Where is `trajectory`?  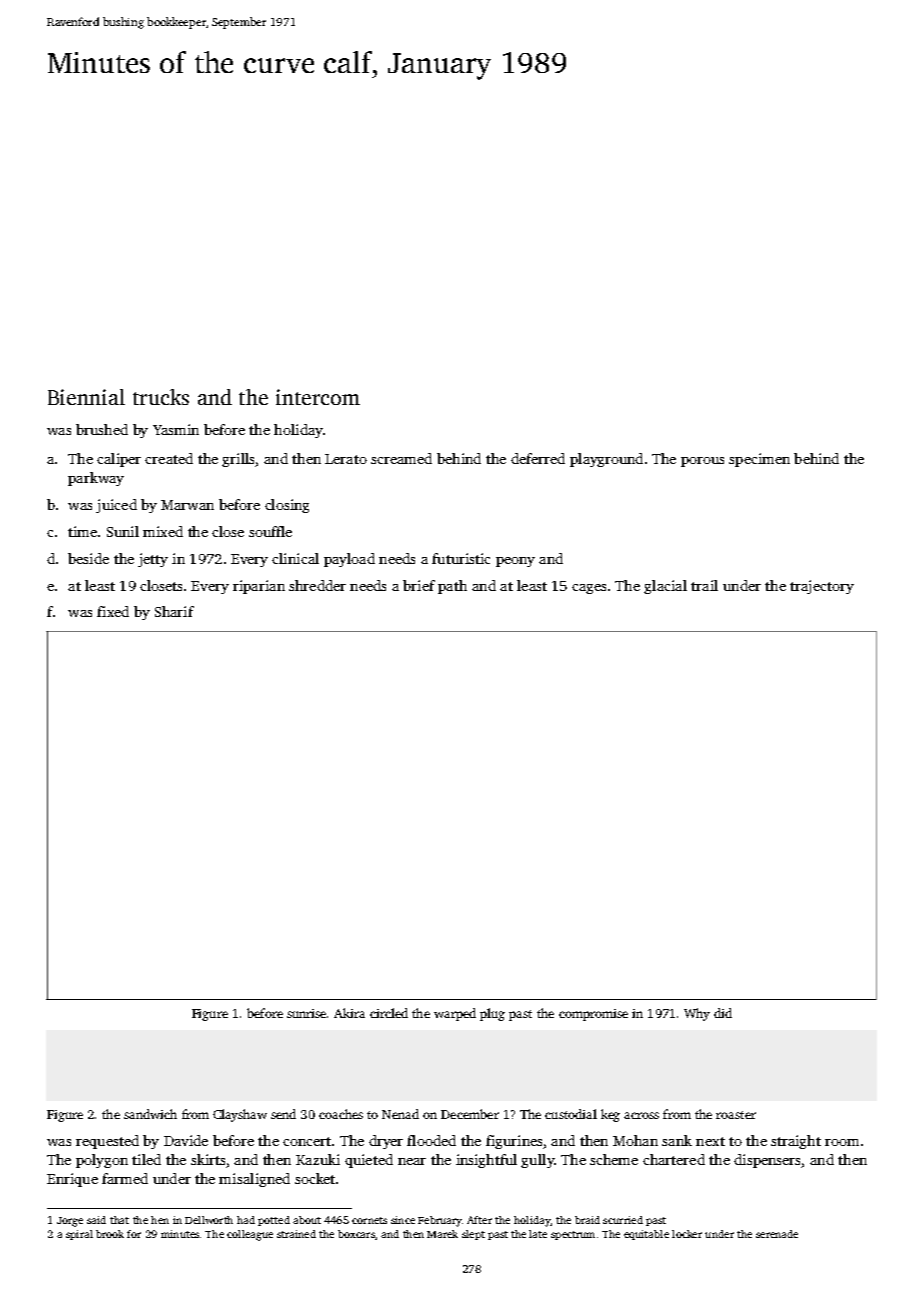 trajectory is located at coordinates (822, 587).
